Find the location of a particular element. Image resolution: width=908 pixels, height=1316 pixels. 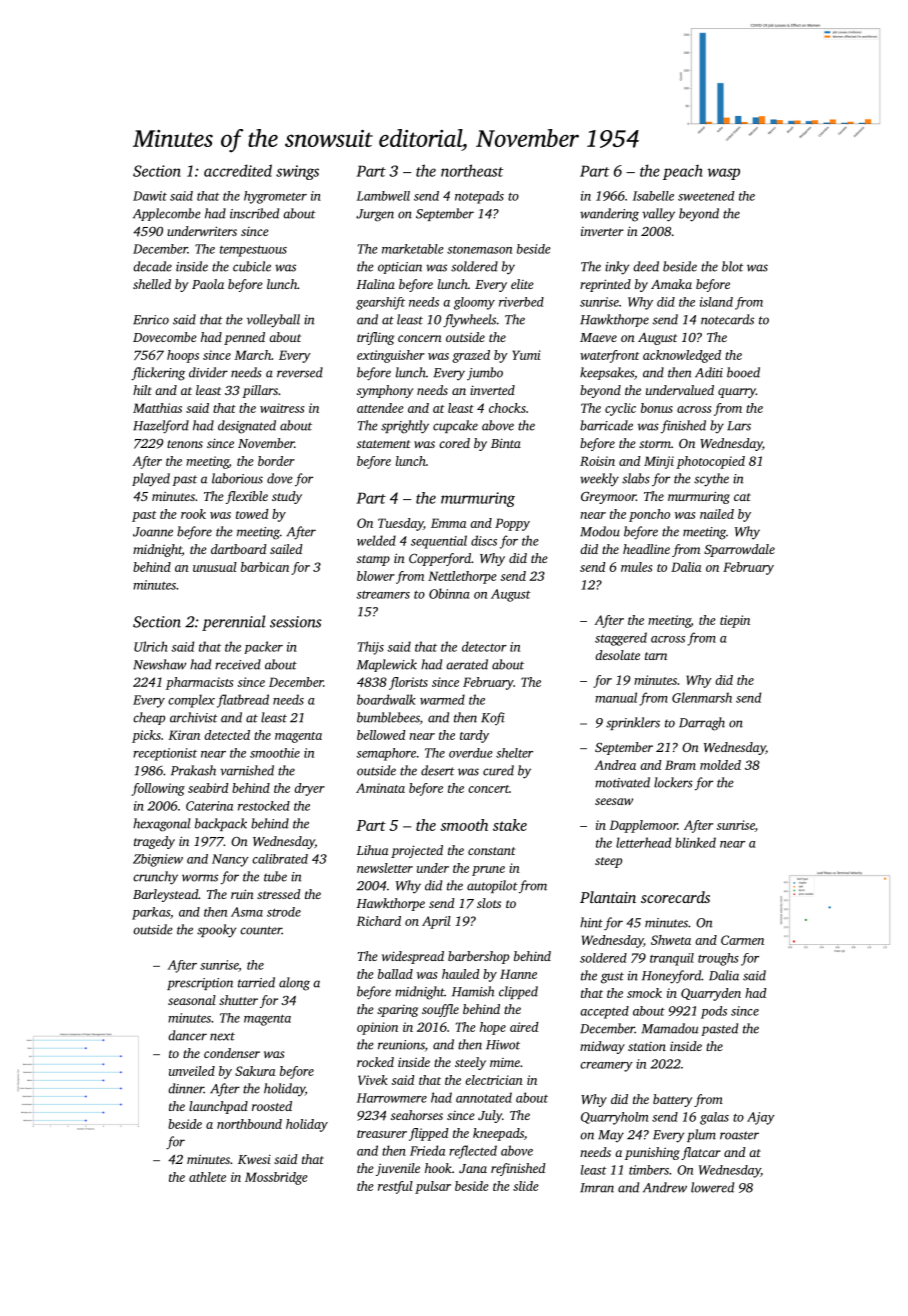

Aminata is located at coordinates (380, 788).
